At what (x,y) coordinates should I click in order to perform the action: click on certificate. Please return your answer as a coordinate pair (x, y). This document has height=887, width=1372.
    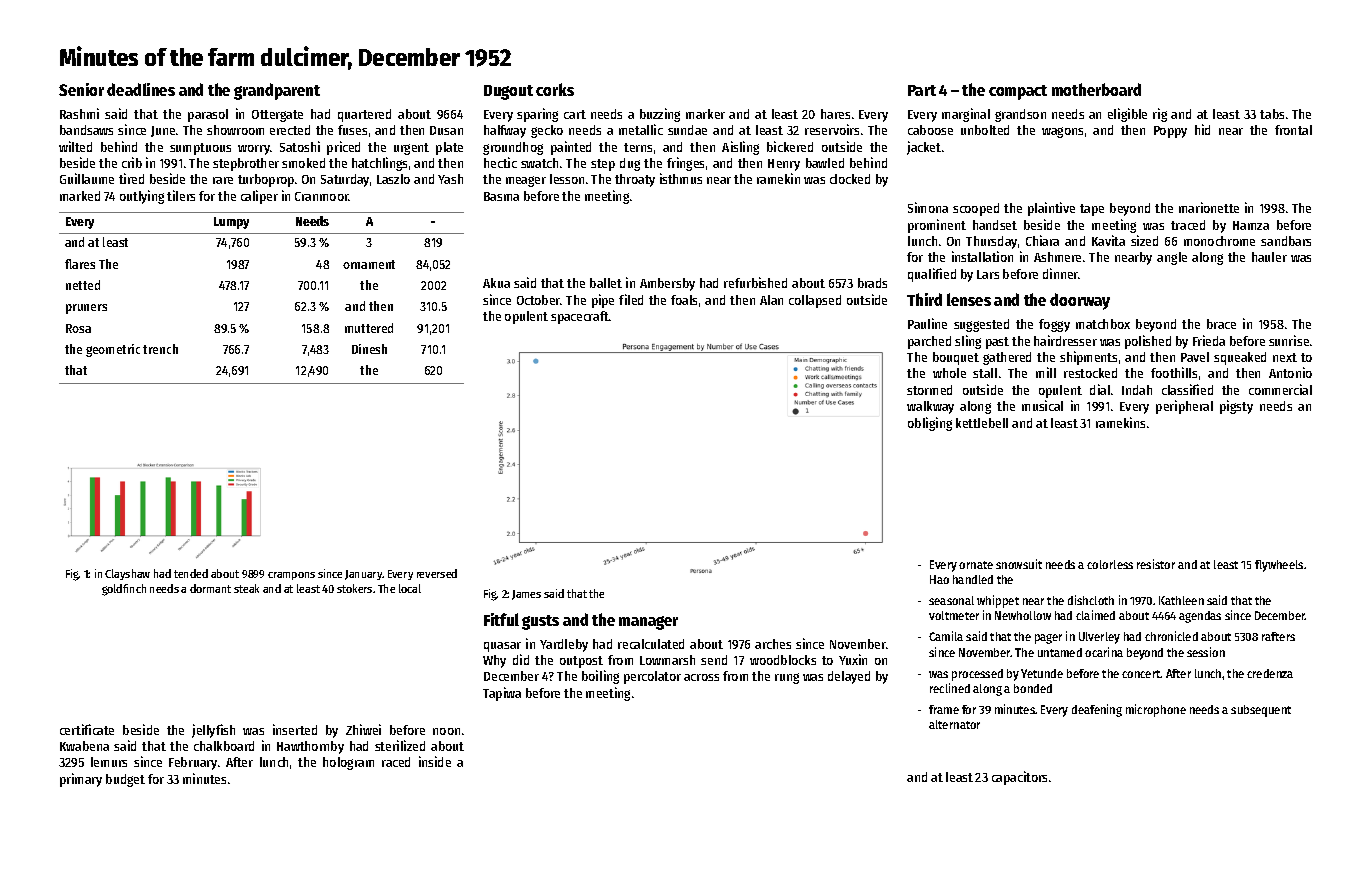
    Looking at the image, I should click on (87, 729).
